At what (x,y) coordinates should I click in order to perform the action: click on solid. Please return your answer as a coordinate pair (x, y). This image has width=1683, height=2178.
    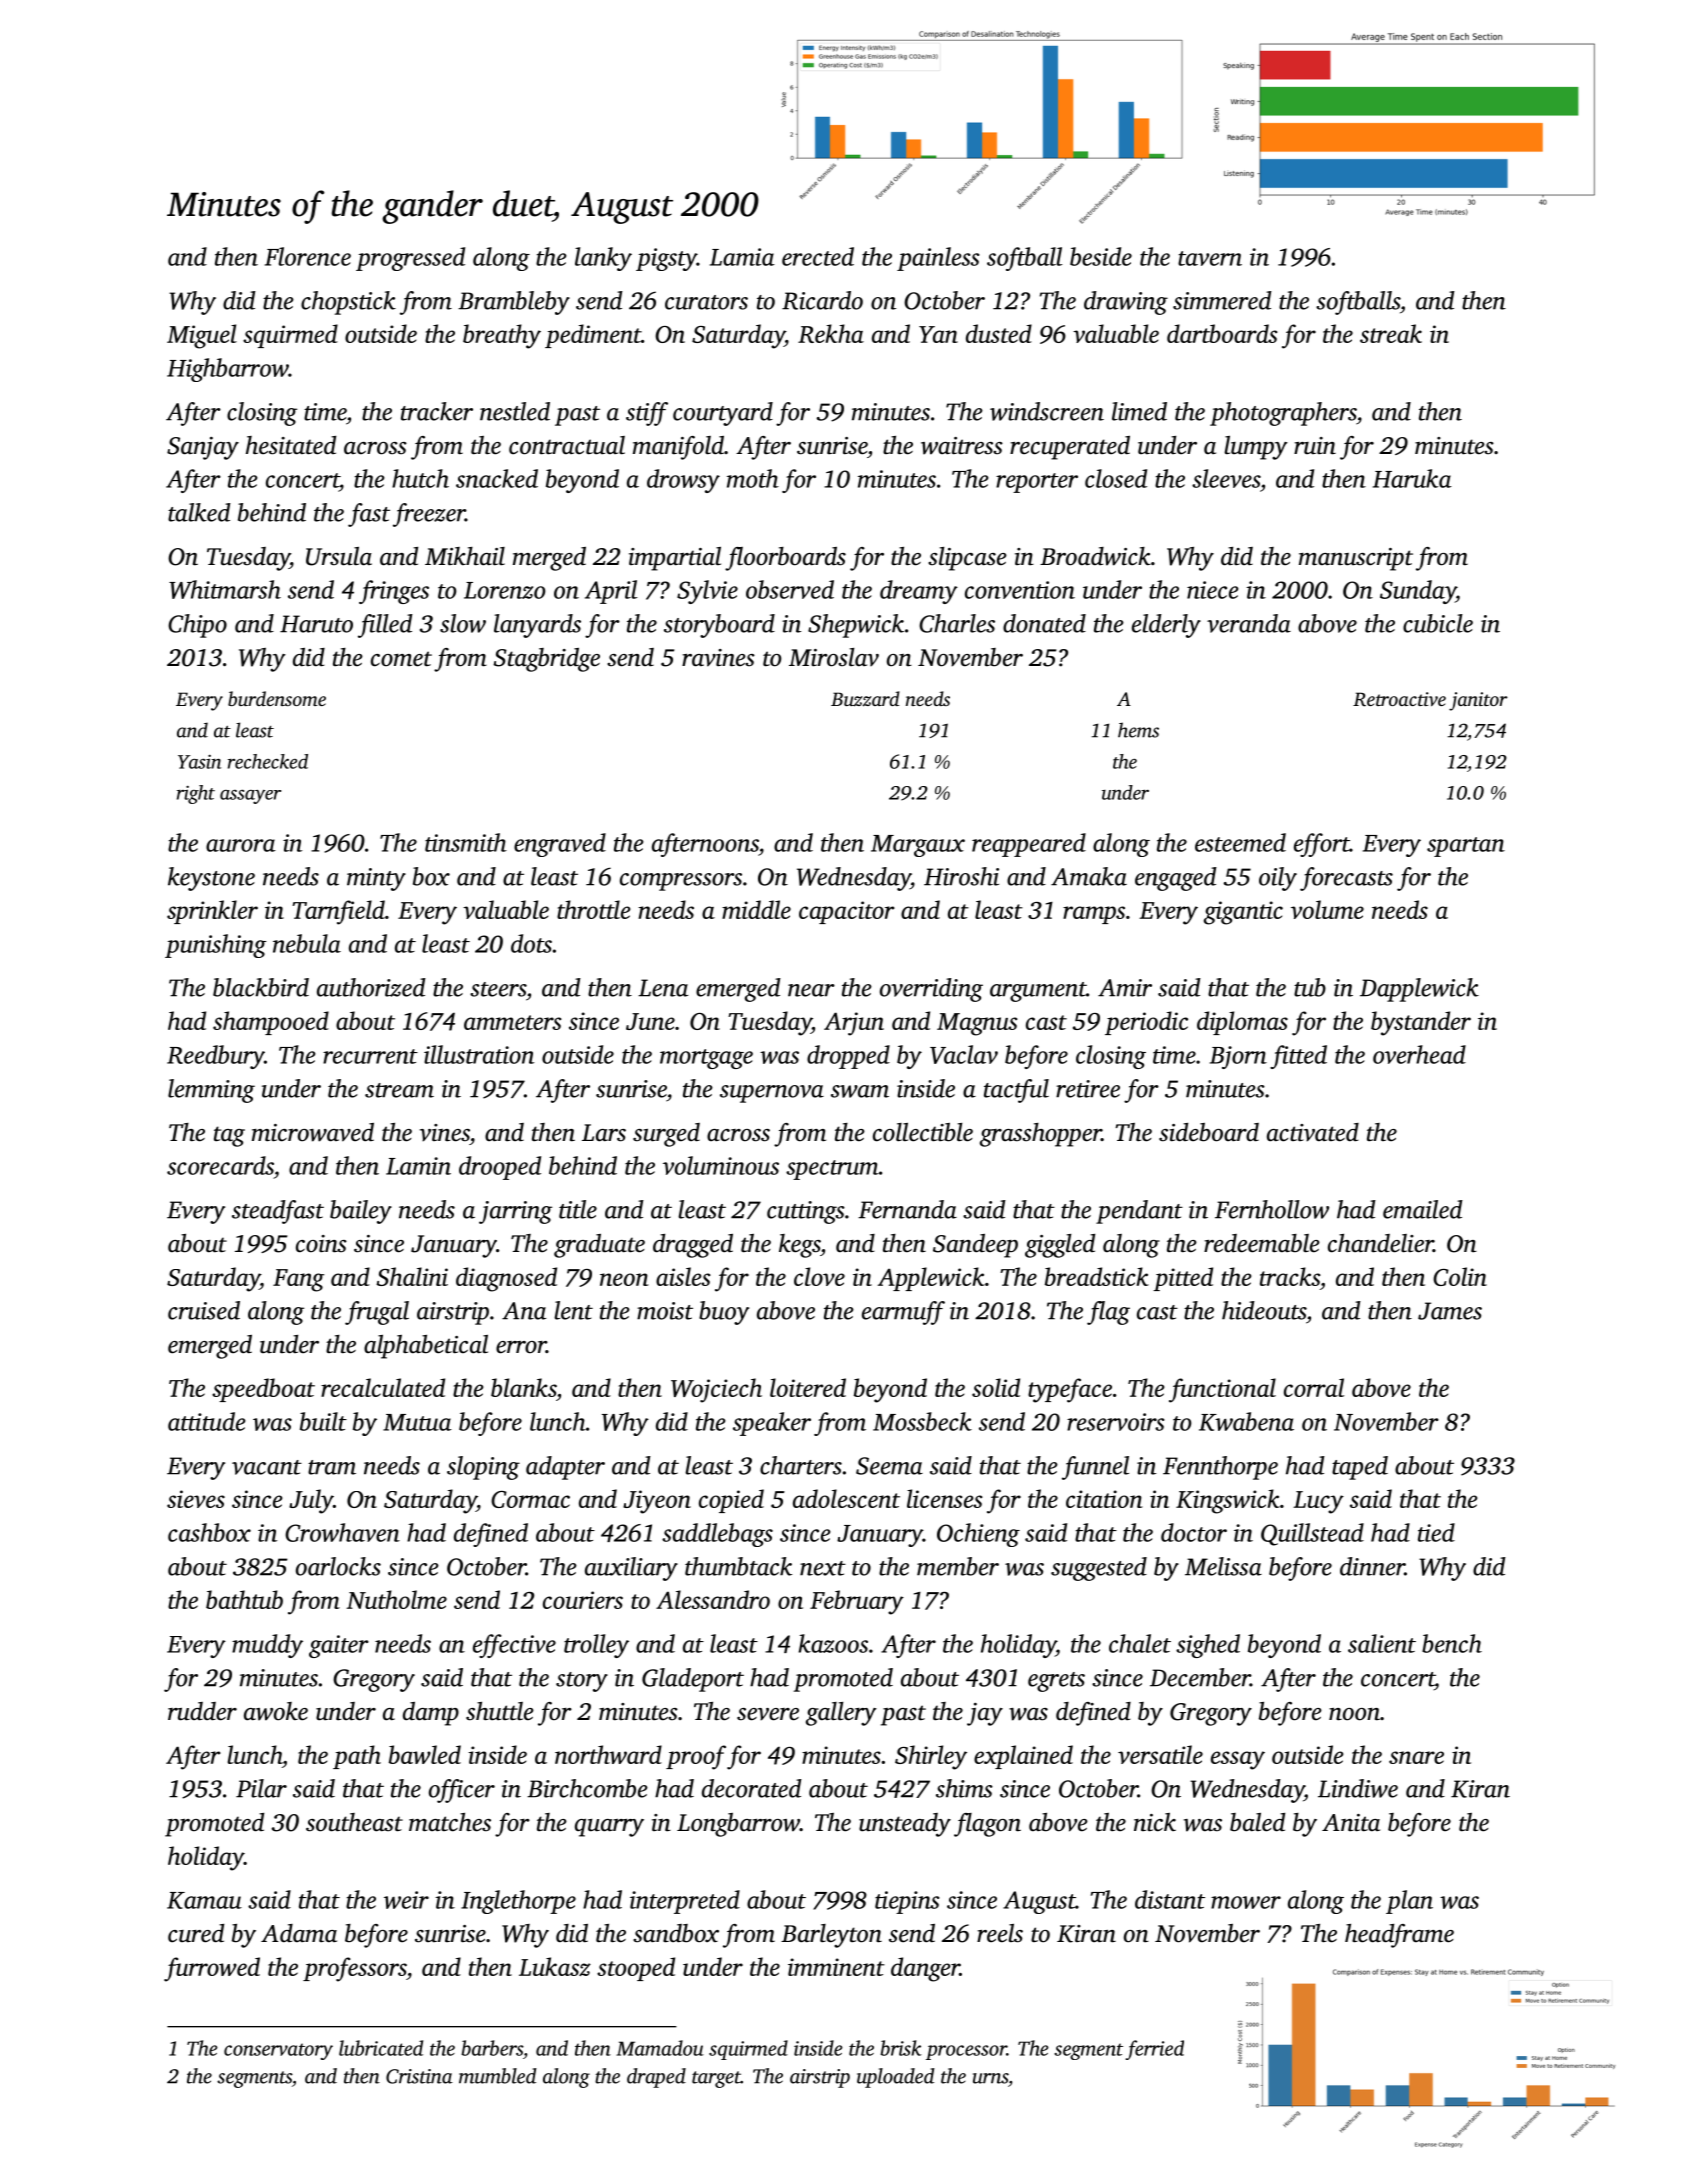
    Looking at the image, I should click on (996, 1387).
